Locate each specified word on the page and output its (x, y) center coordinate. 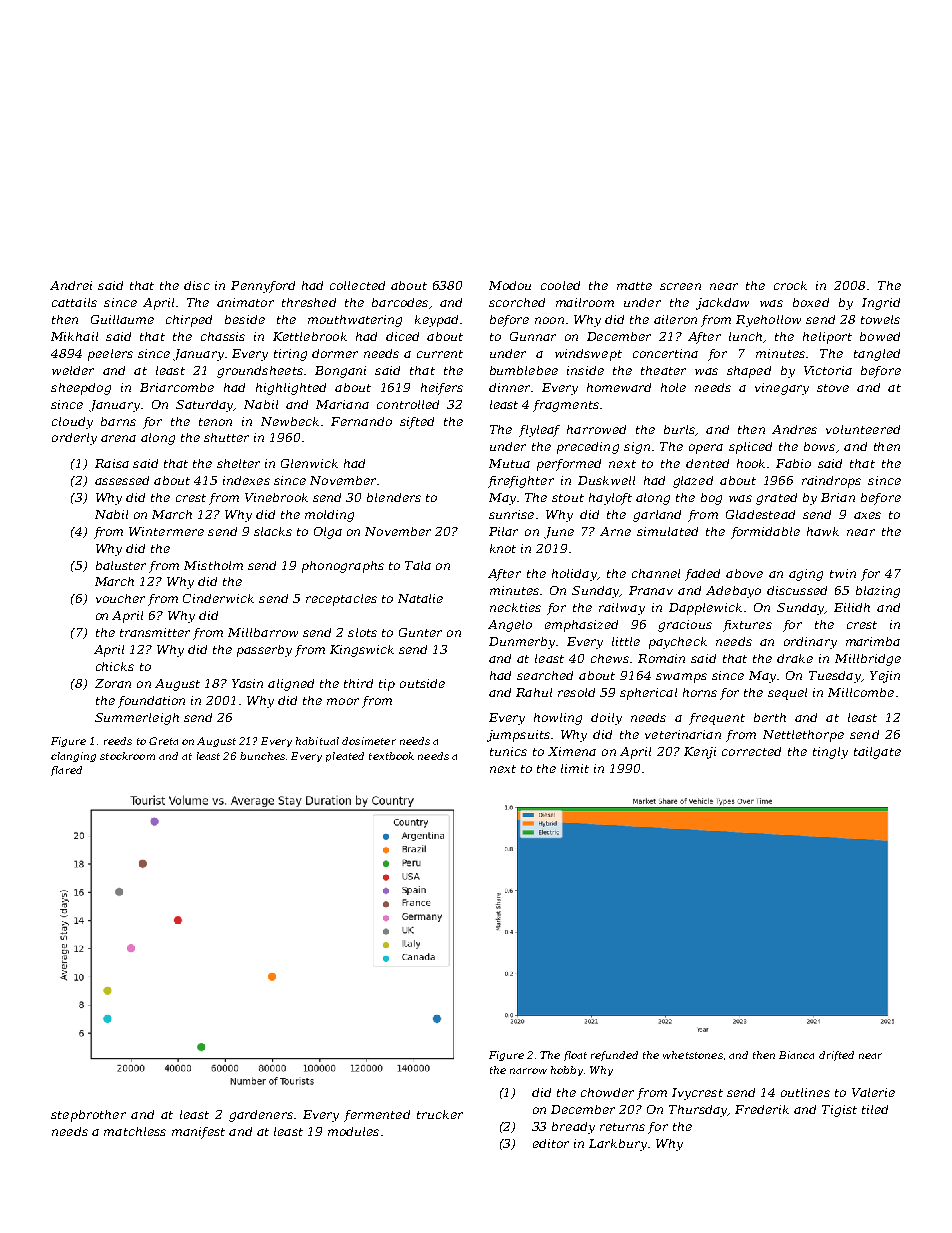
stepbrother (88, 1116)
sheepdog (81, 389)
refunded (614, 1056)
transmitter (155, 632)
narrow (528, 1071)
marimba (873, 641)
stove (833, 388)
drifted (836, 1056)
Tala (418, 565)
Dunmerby (522, 643)
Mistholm (213, 565)
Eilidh (852, 607)
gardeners (261, 1116)
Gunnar (533, 336)
